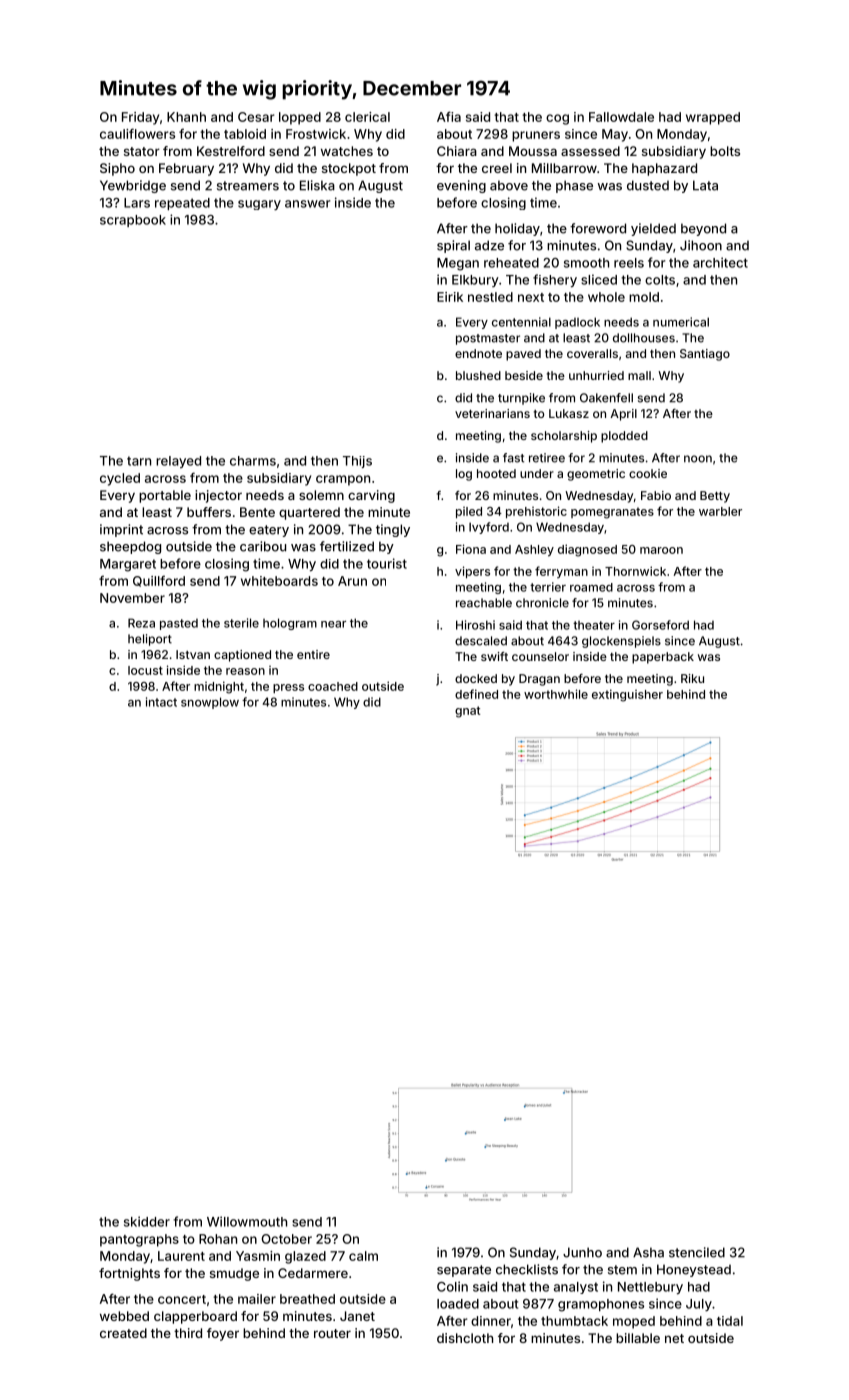 The width and height of the screenshot is (849, 1400). I want to click on locust, so click(145, 670).
